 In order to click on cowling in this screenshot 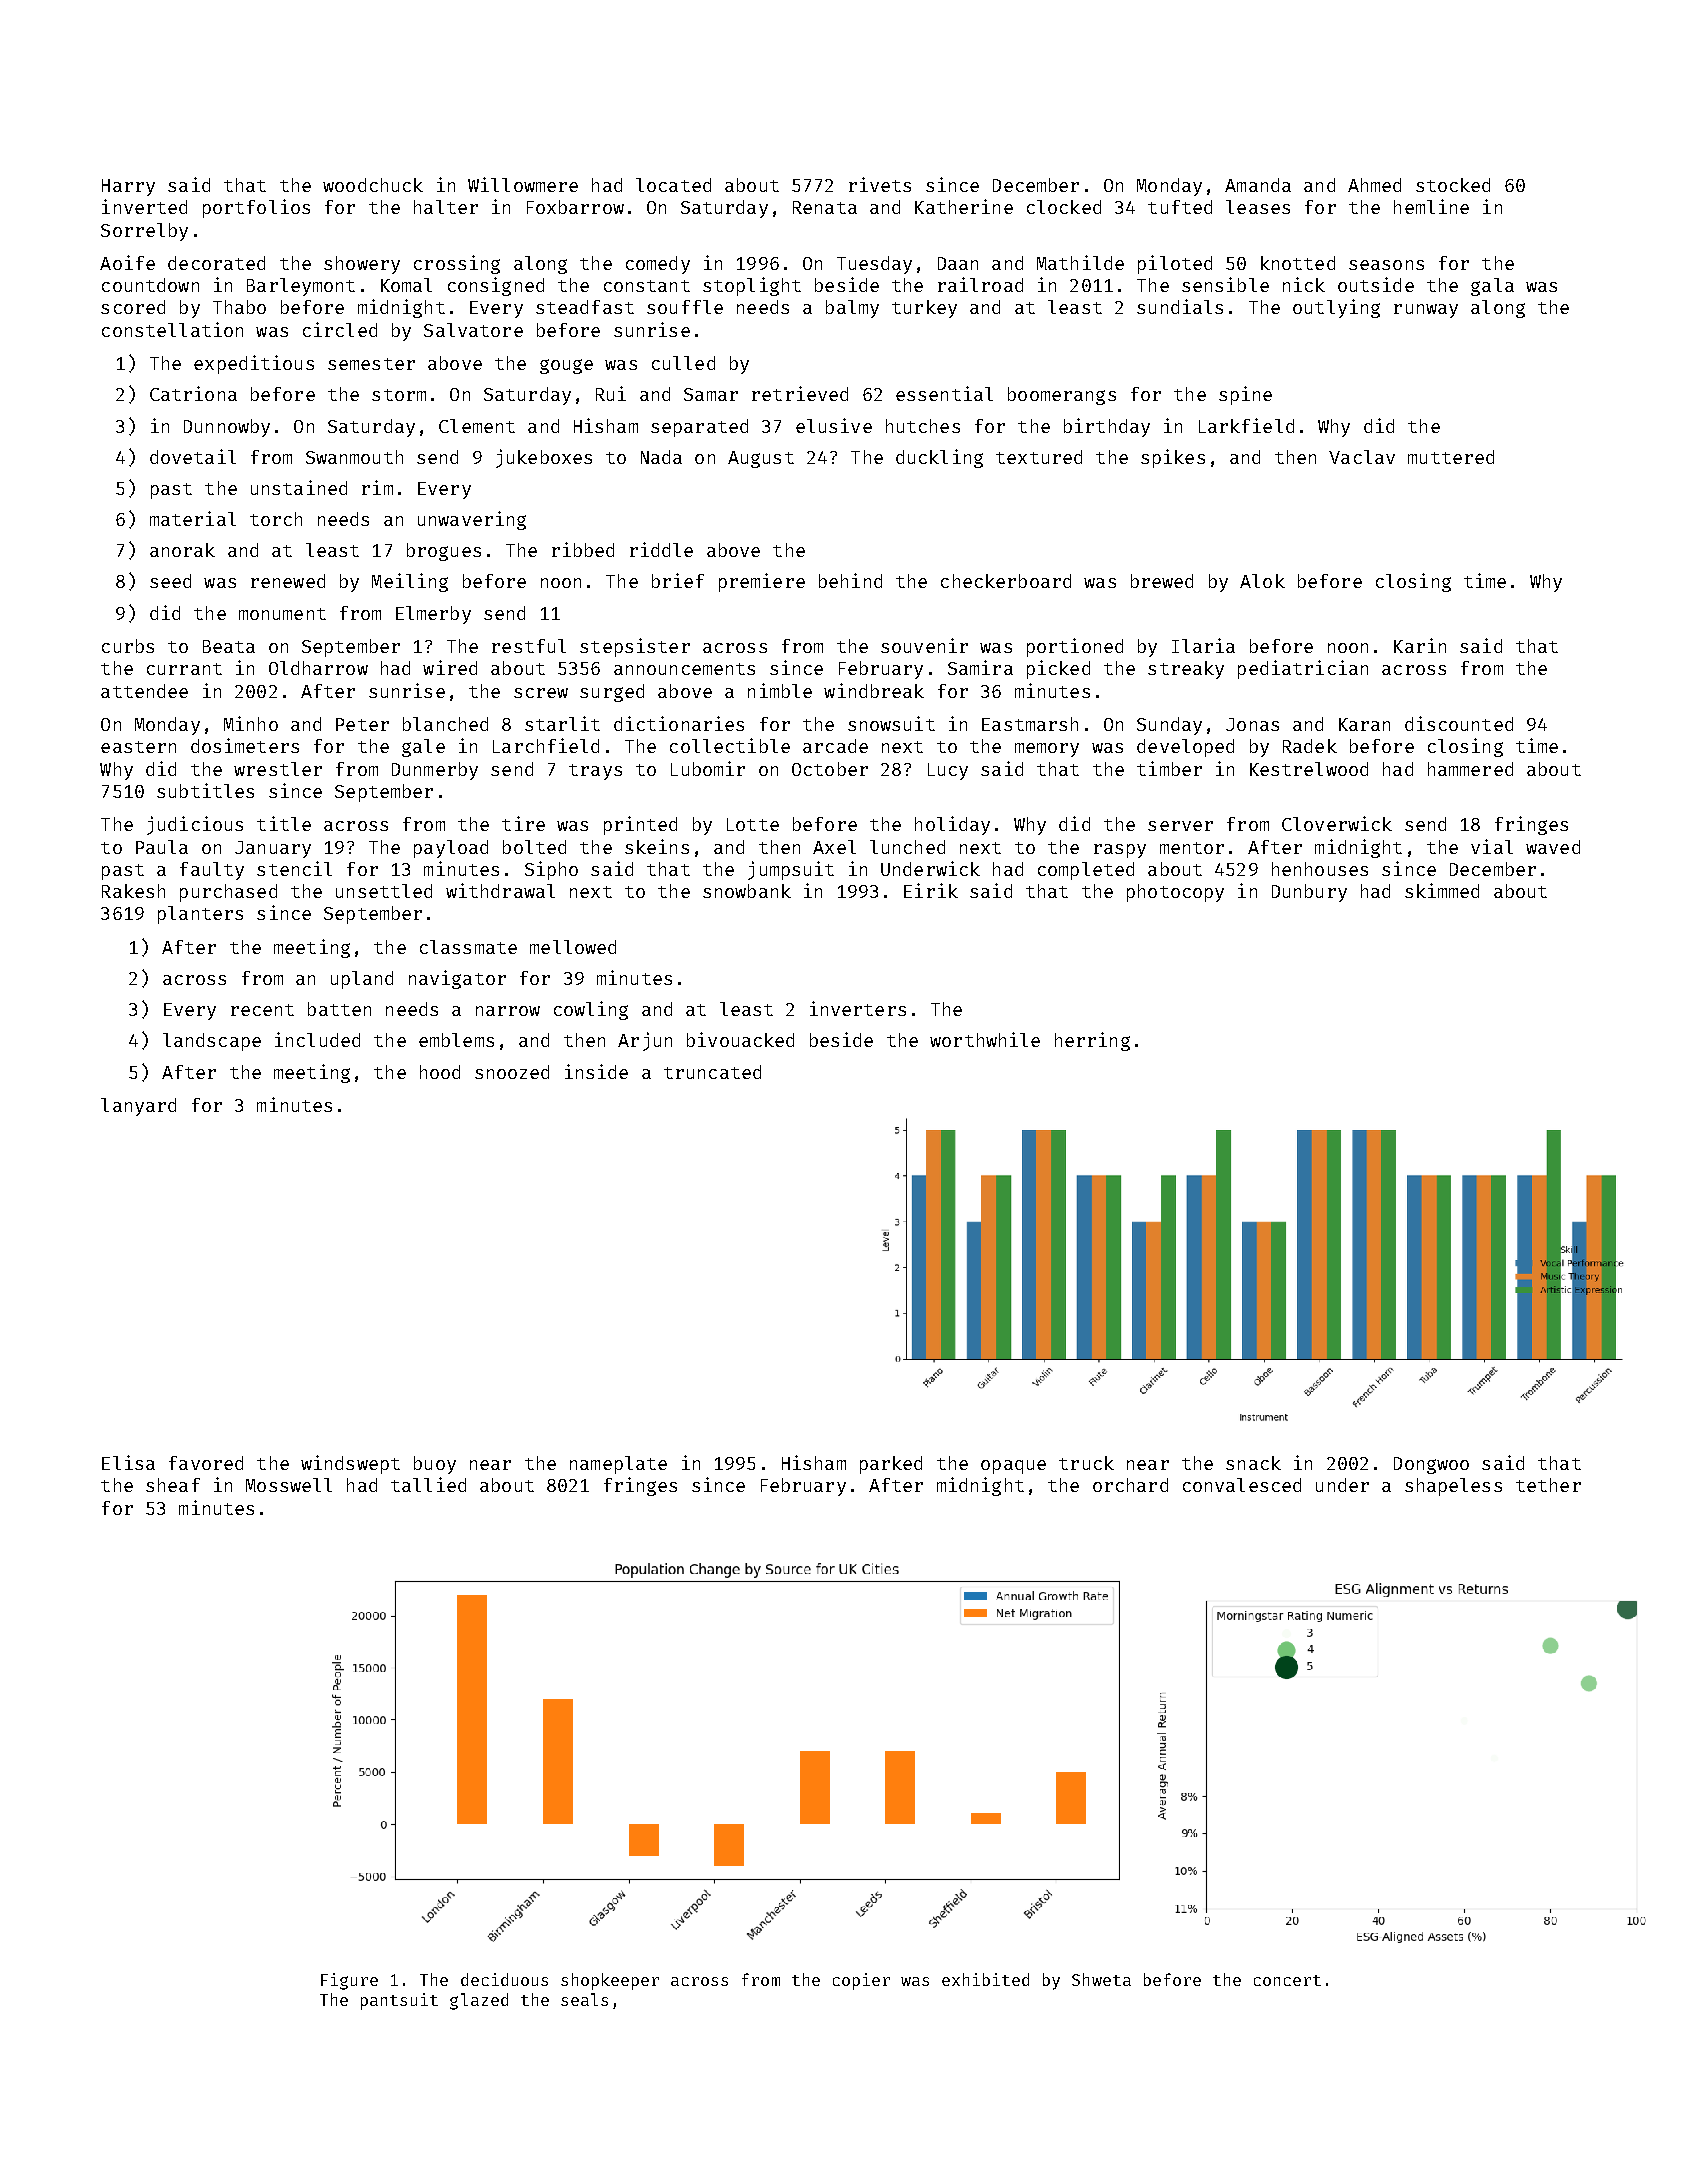, I will do `click(591, 1010)`.
